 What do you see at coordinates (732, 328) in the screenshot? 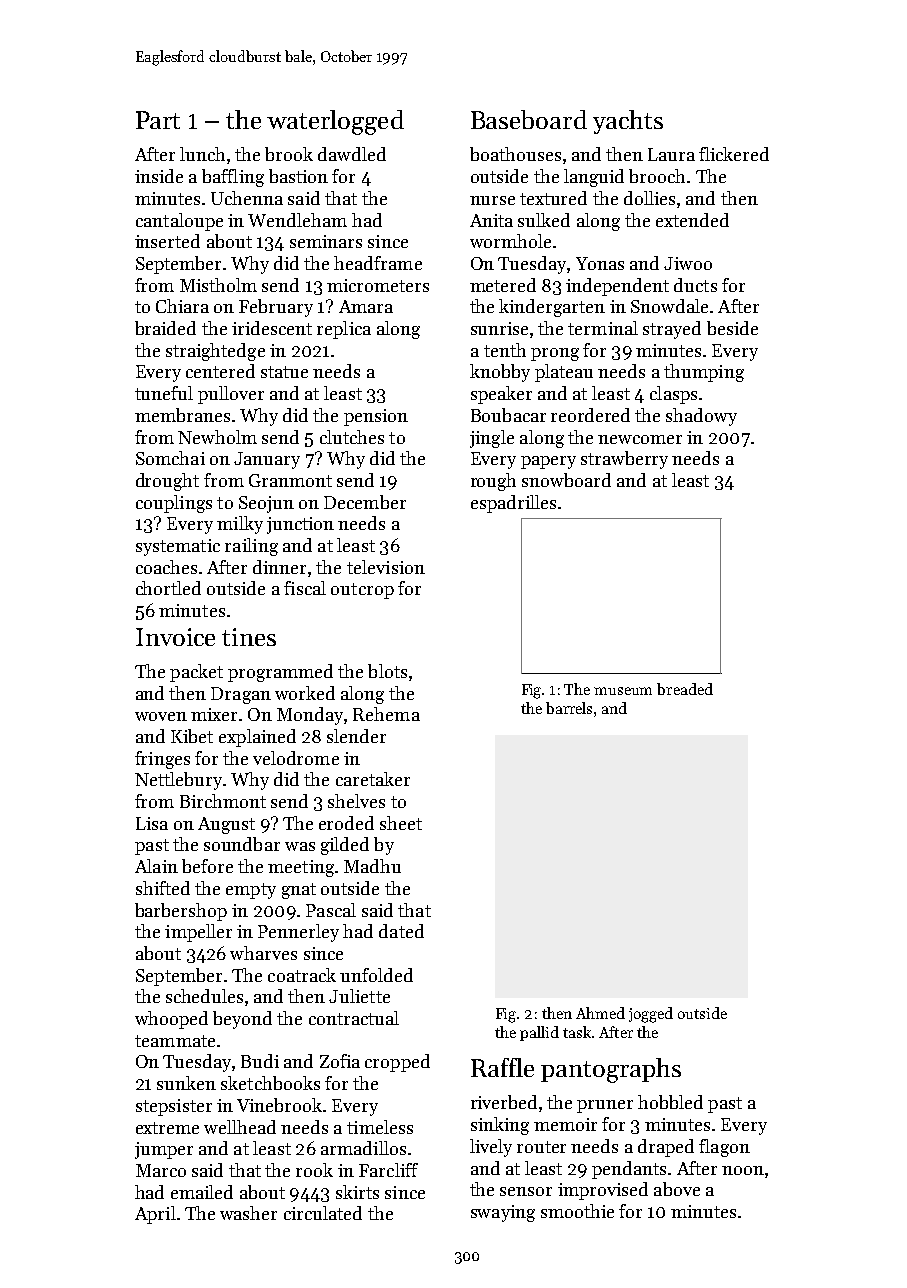
I see `beside` at bounding box center [732, 328].
